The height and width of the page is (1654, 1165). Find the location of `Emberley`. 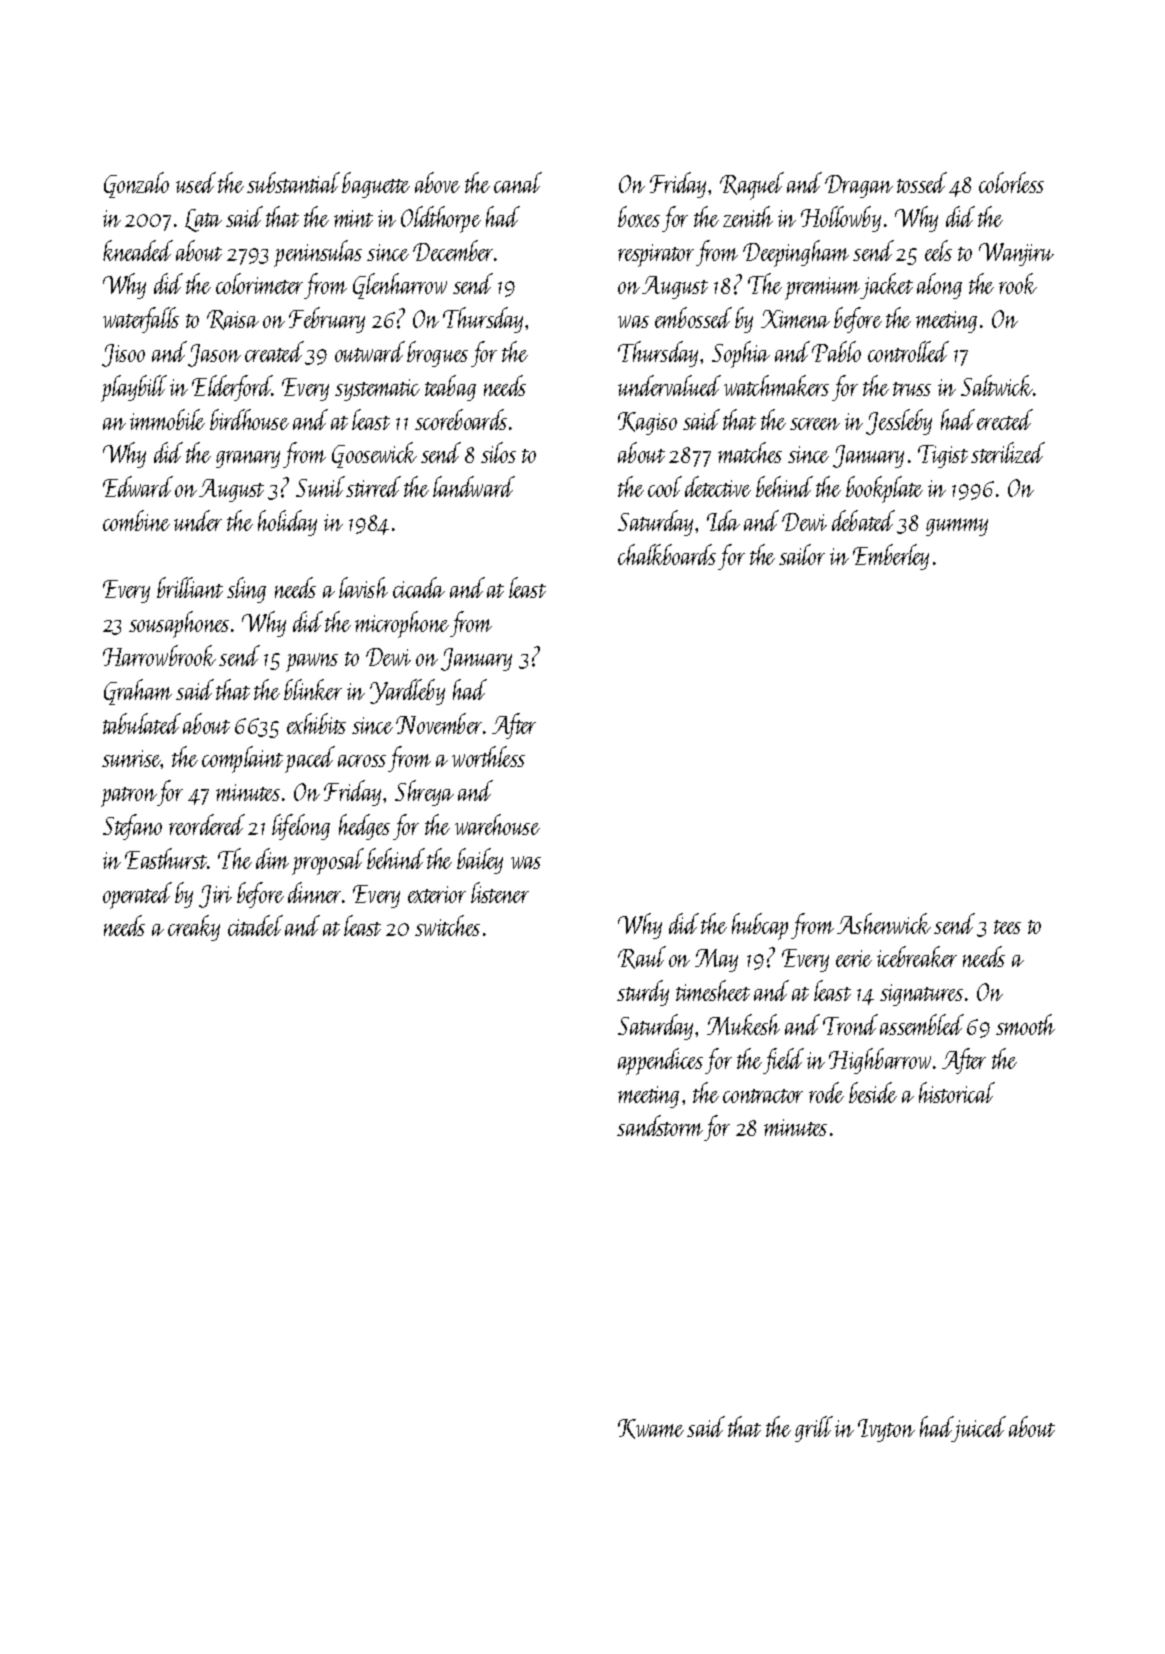

Emberley is located at coordinates (891, 557).
